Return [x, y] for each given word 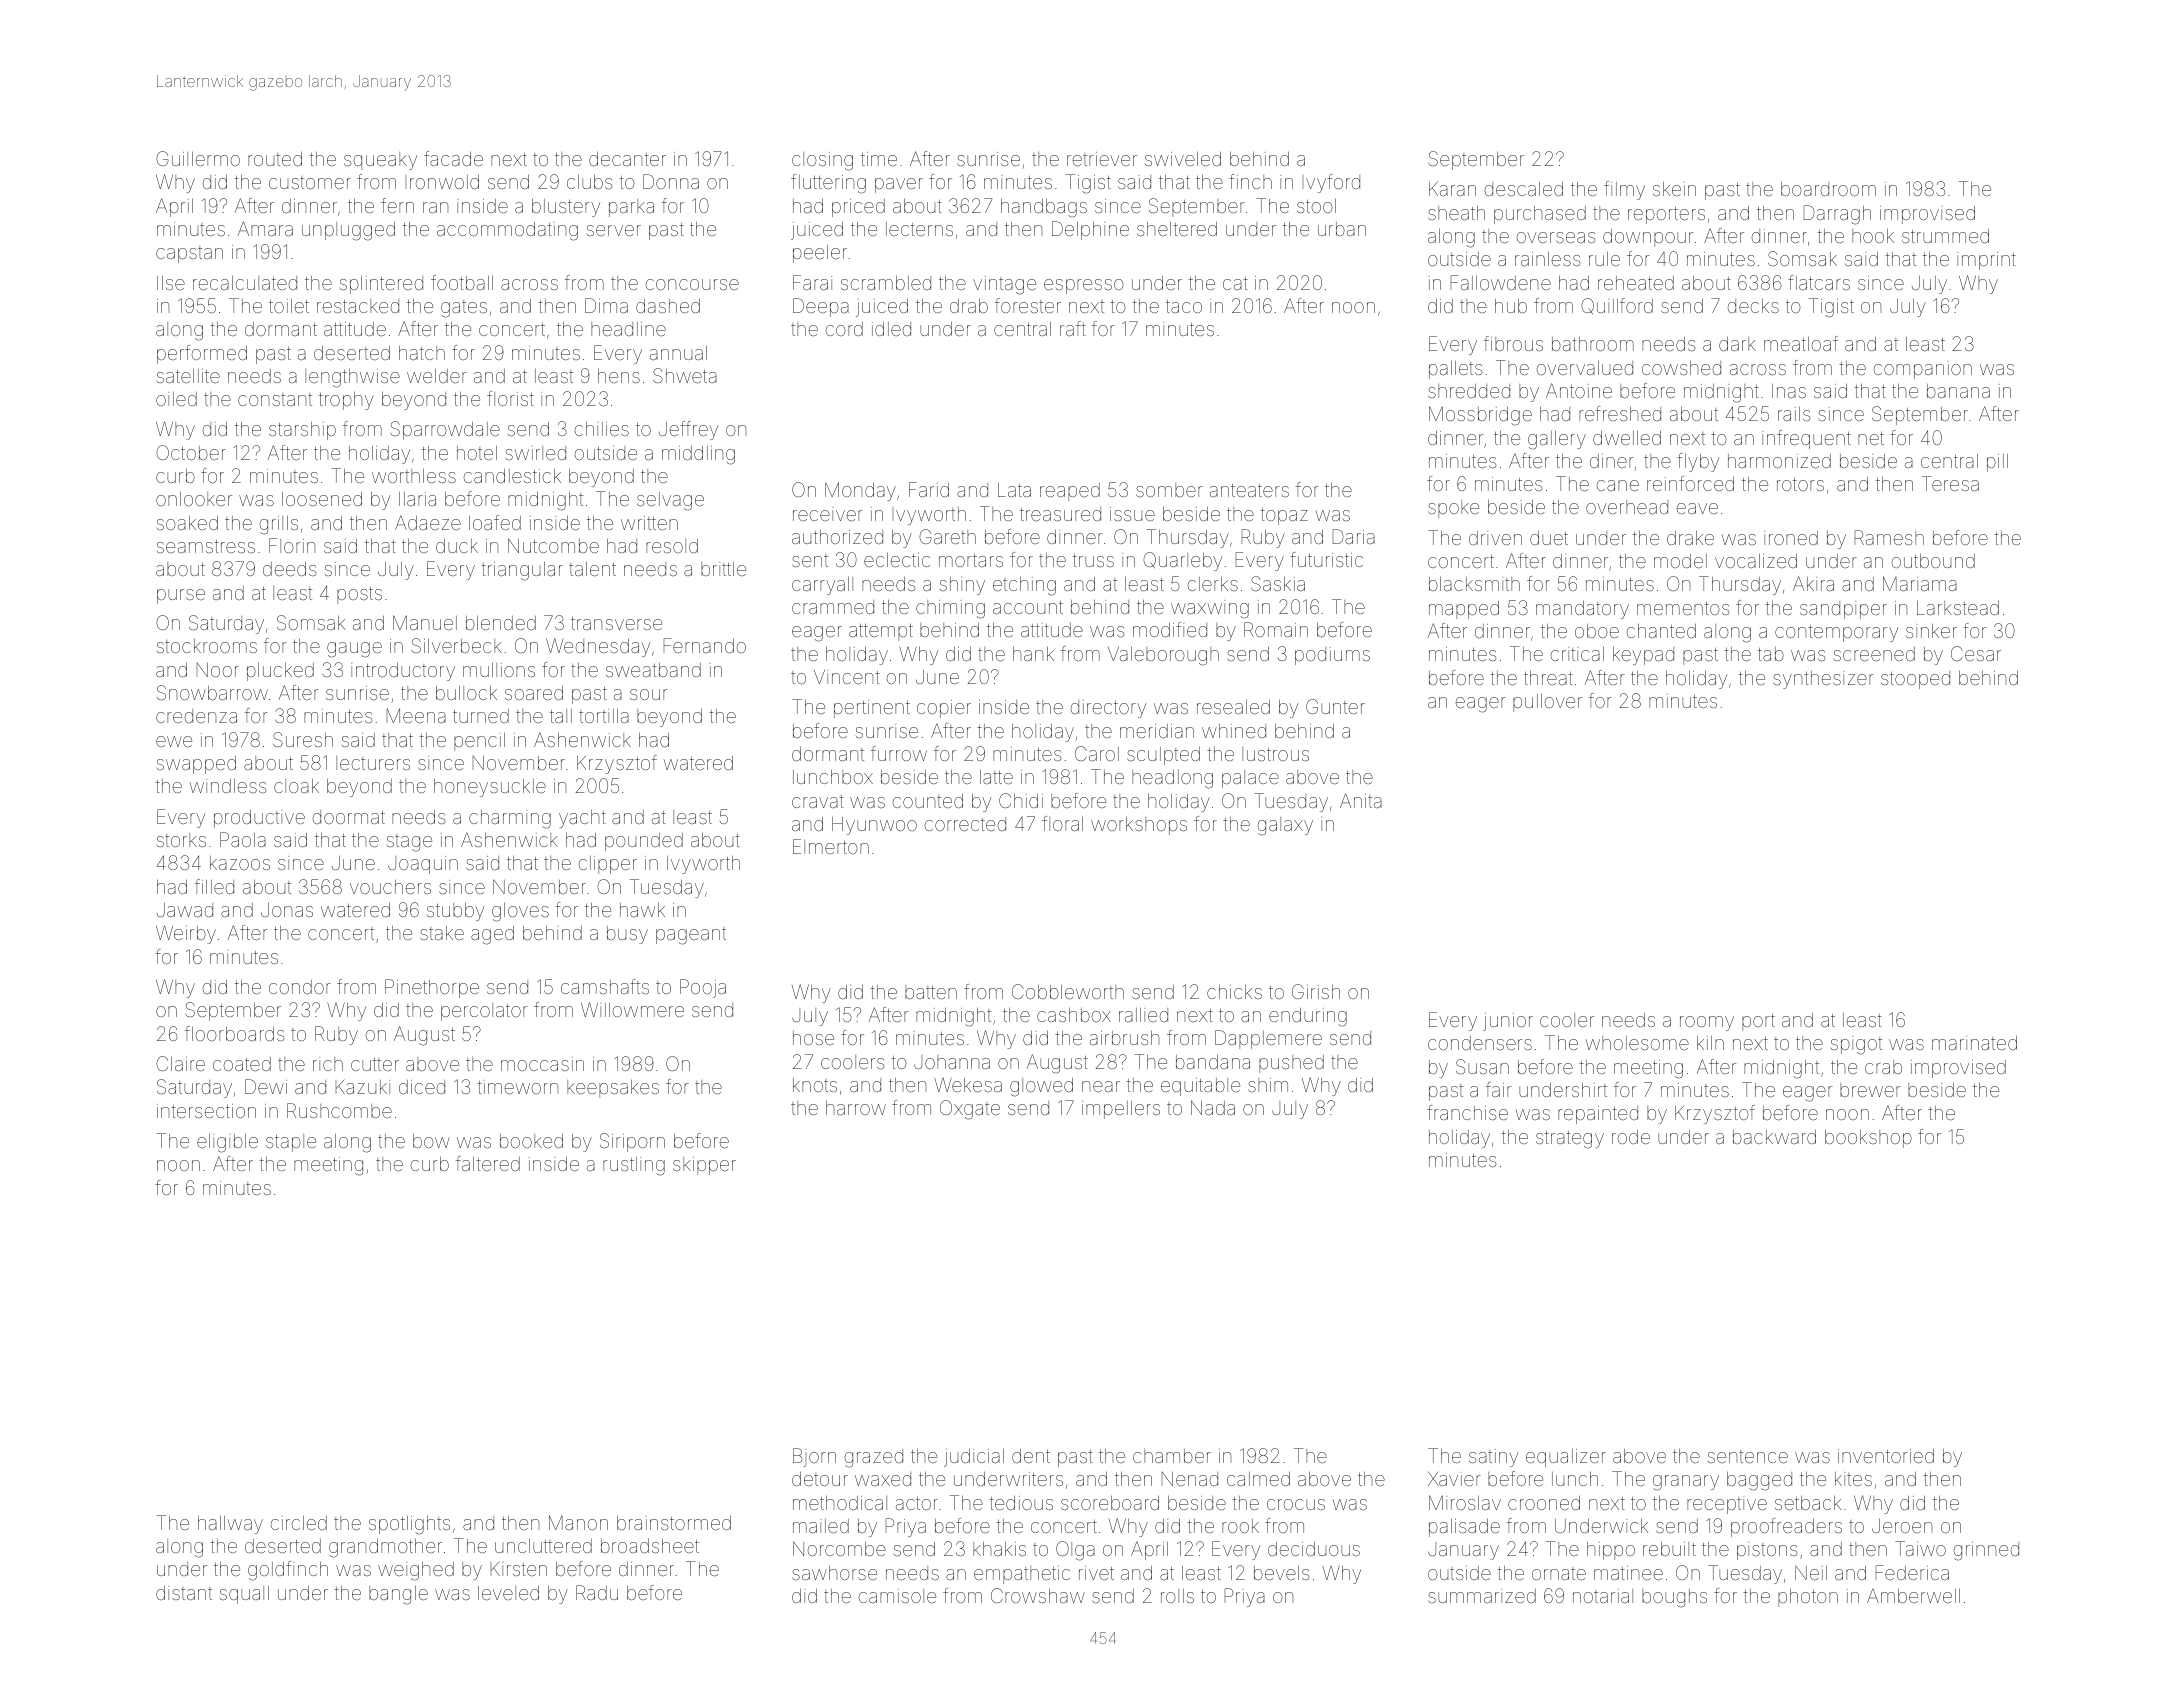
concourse [692, 284]
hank [1033, 654]
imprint [1986, 261]
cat [1235, 283]
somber [1169, 490]
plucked [280, 672]
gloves [520, 912]
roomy [1707, 1023]
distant [184, 1593]
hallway [230, 1525]
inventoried [1886, 1456]
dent [1031, 1456]
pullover [1547, 703]
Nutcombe [553, 545]
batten [931, 992]
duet [1549, 538]
